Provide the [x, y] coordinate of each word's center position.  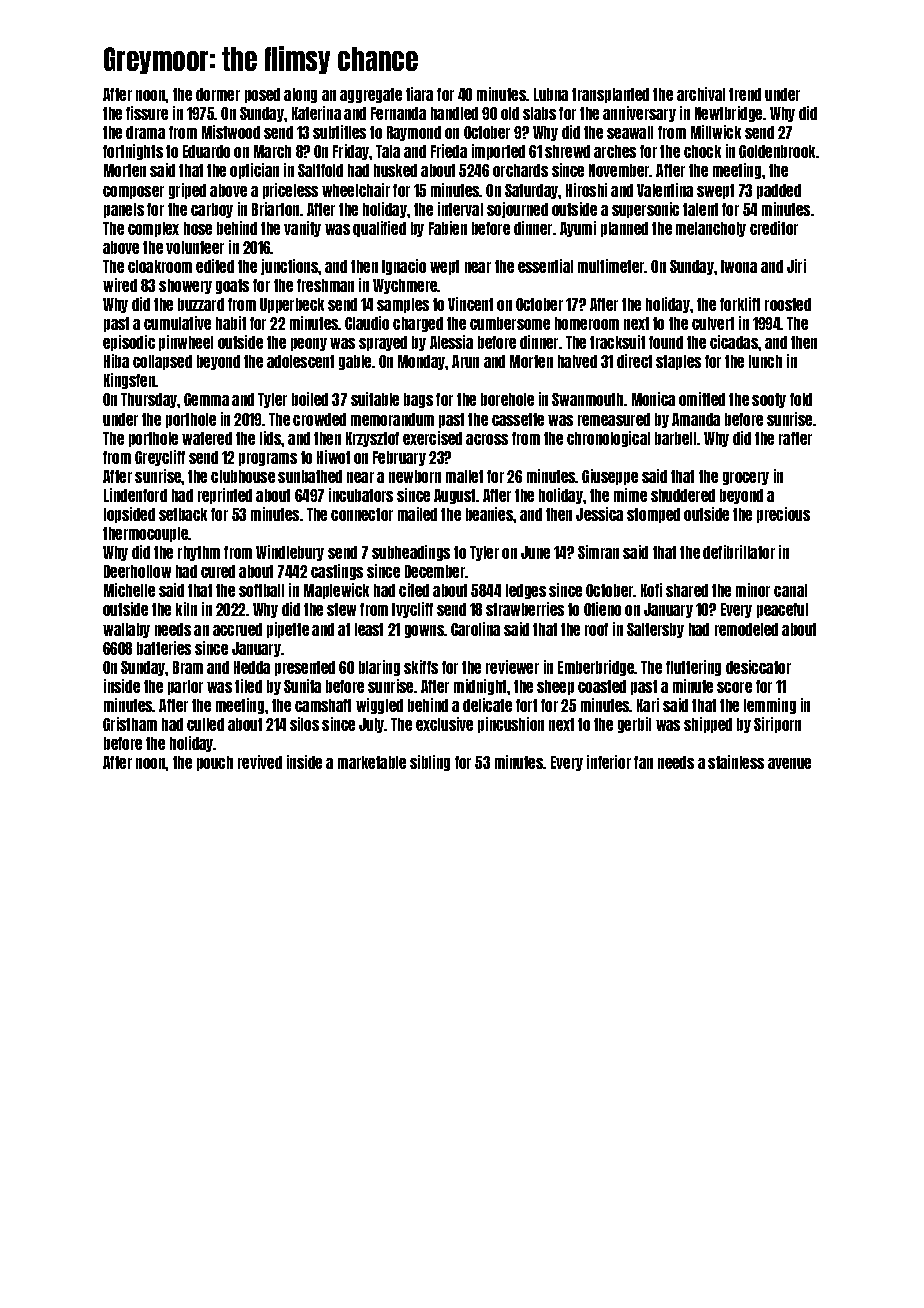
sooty [769, 400]
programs [268, 459]
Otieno [602, 609]
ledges [526, 591]
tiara [419, 94]
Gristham [130, 724]
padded [779, 191]
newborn [415, 476]
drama [145, 132]
